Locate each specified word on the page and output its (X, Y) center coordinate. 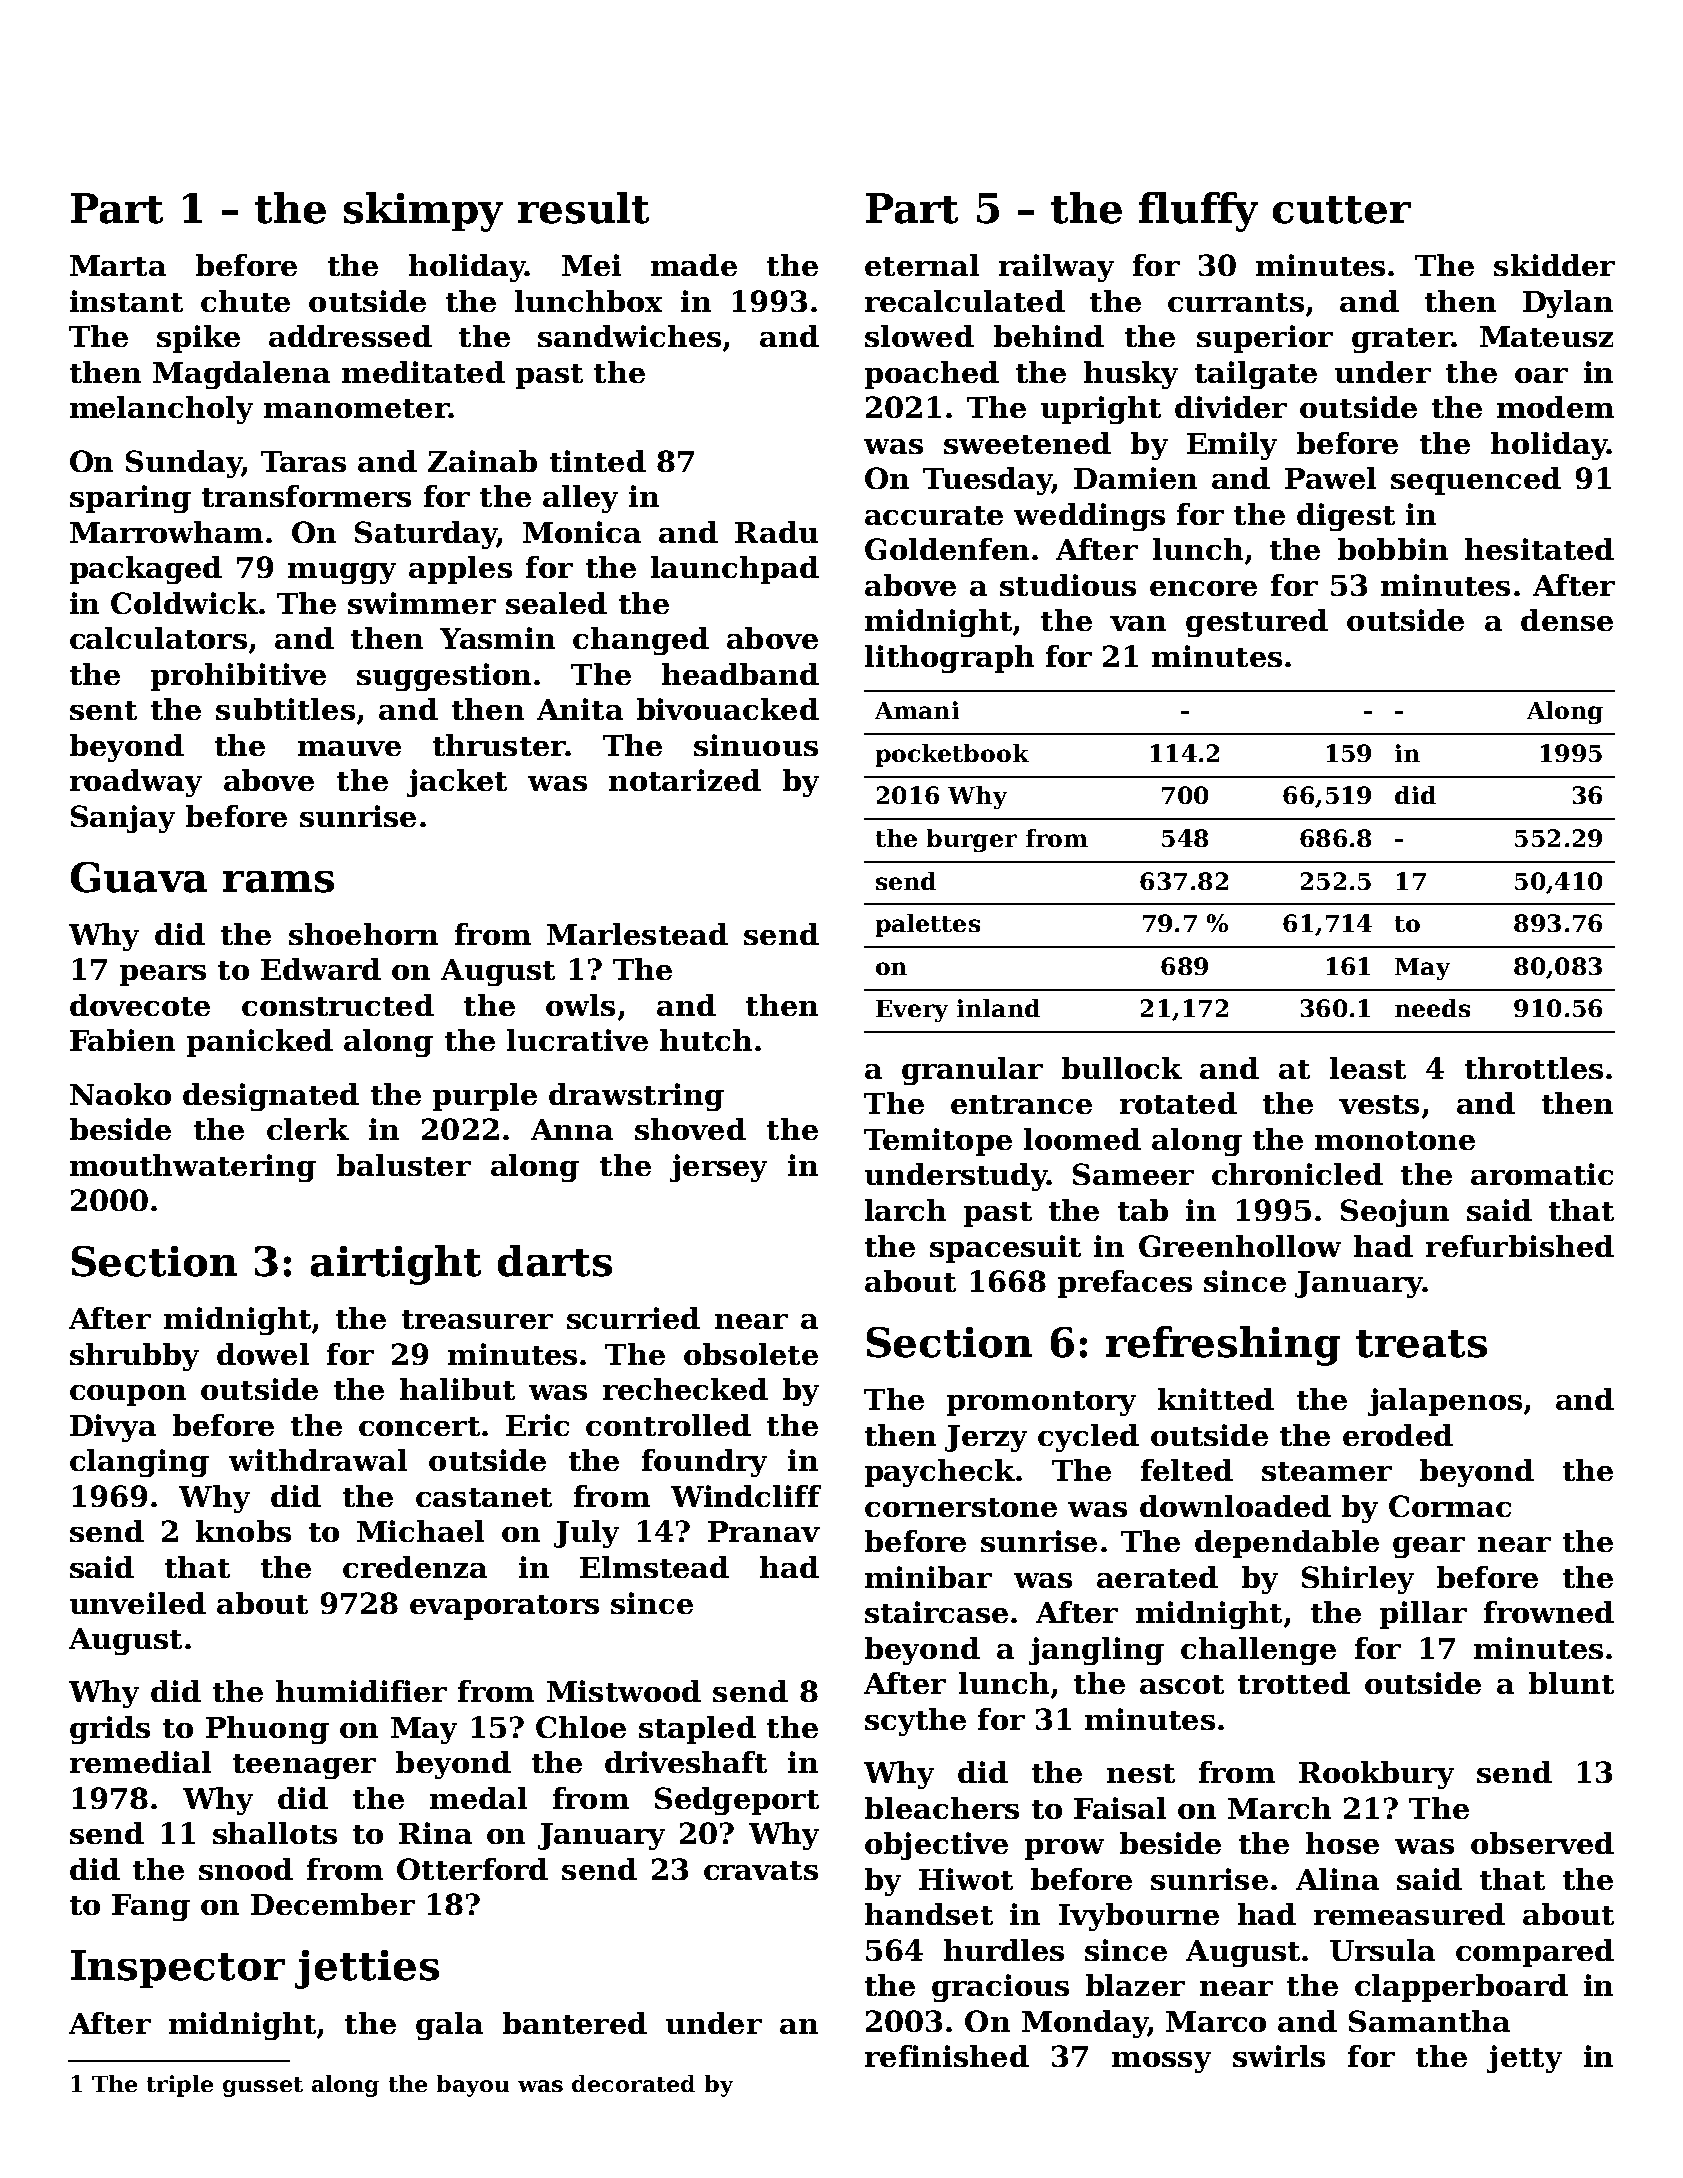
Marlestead (637, 934)
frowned (1549, 1612)
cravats (761, 1870)
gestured (1257, 623)
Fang (151, 1907)
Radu (776, 532)
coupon (128, 1395)
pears (163, 975)
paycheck (940, 1473)
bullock (1122, 1068)
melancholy (161, 410)
